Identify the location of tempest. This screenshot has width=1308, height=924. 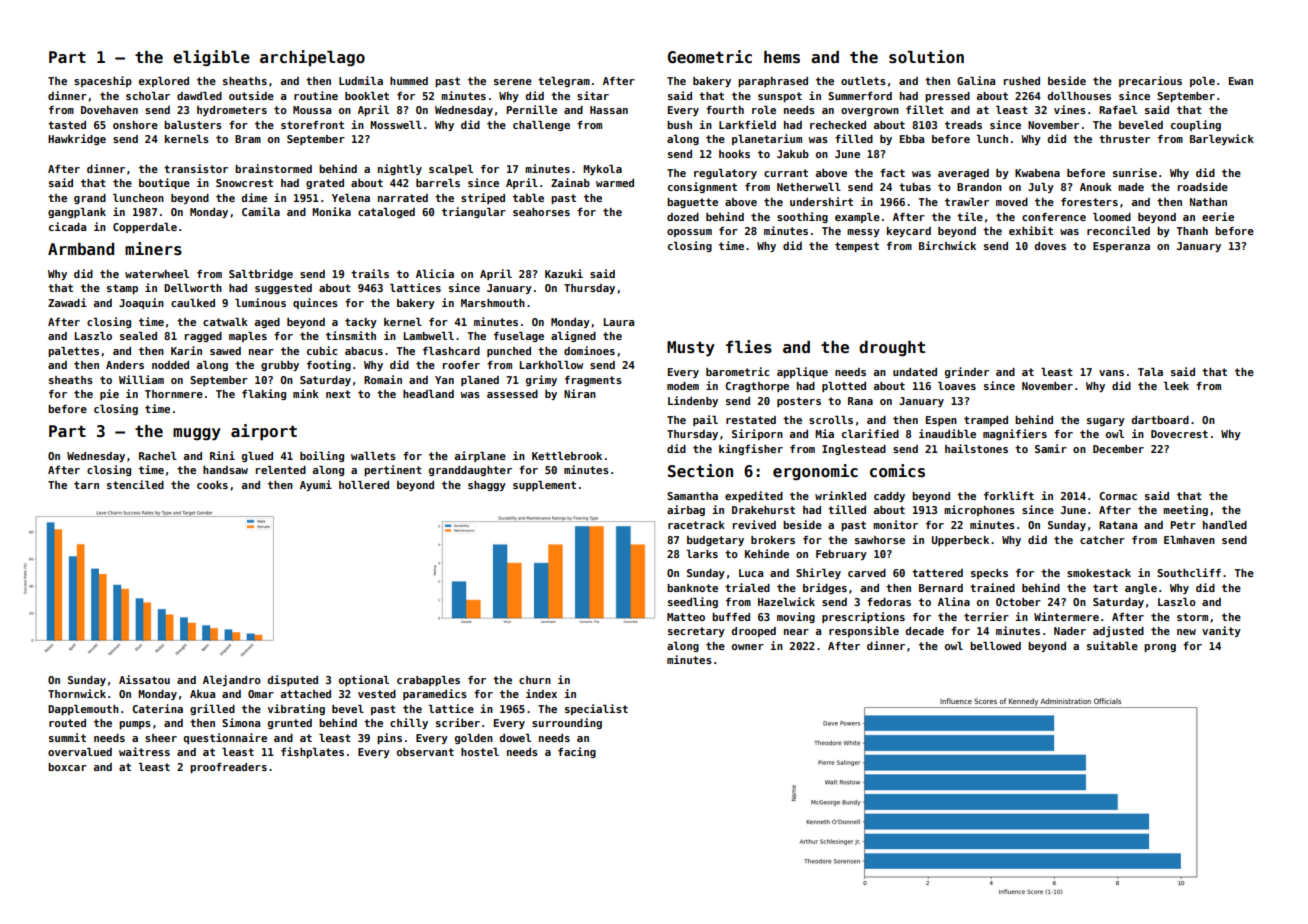
(857, 247).
